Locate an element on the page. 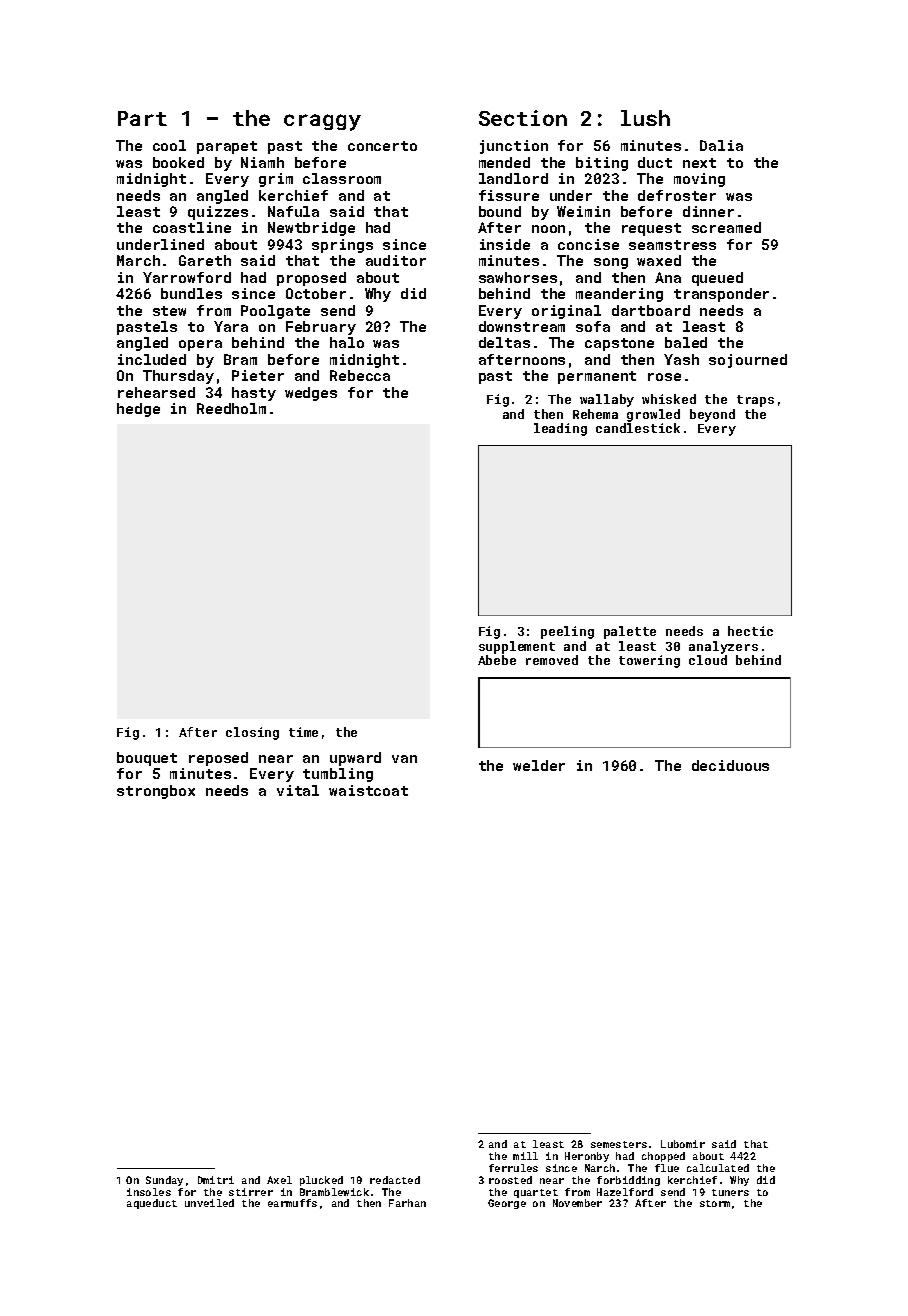 The image size is (908, 1316). Section is located at coordinates (523, 118).
